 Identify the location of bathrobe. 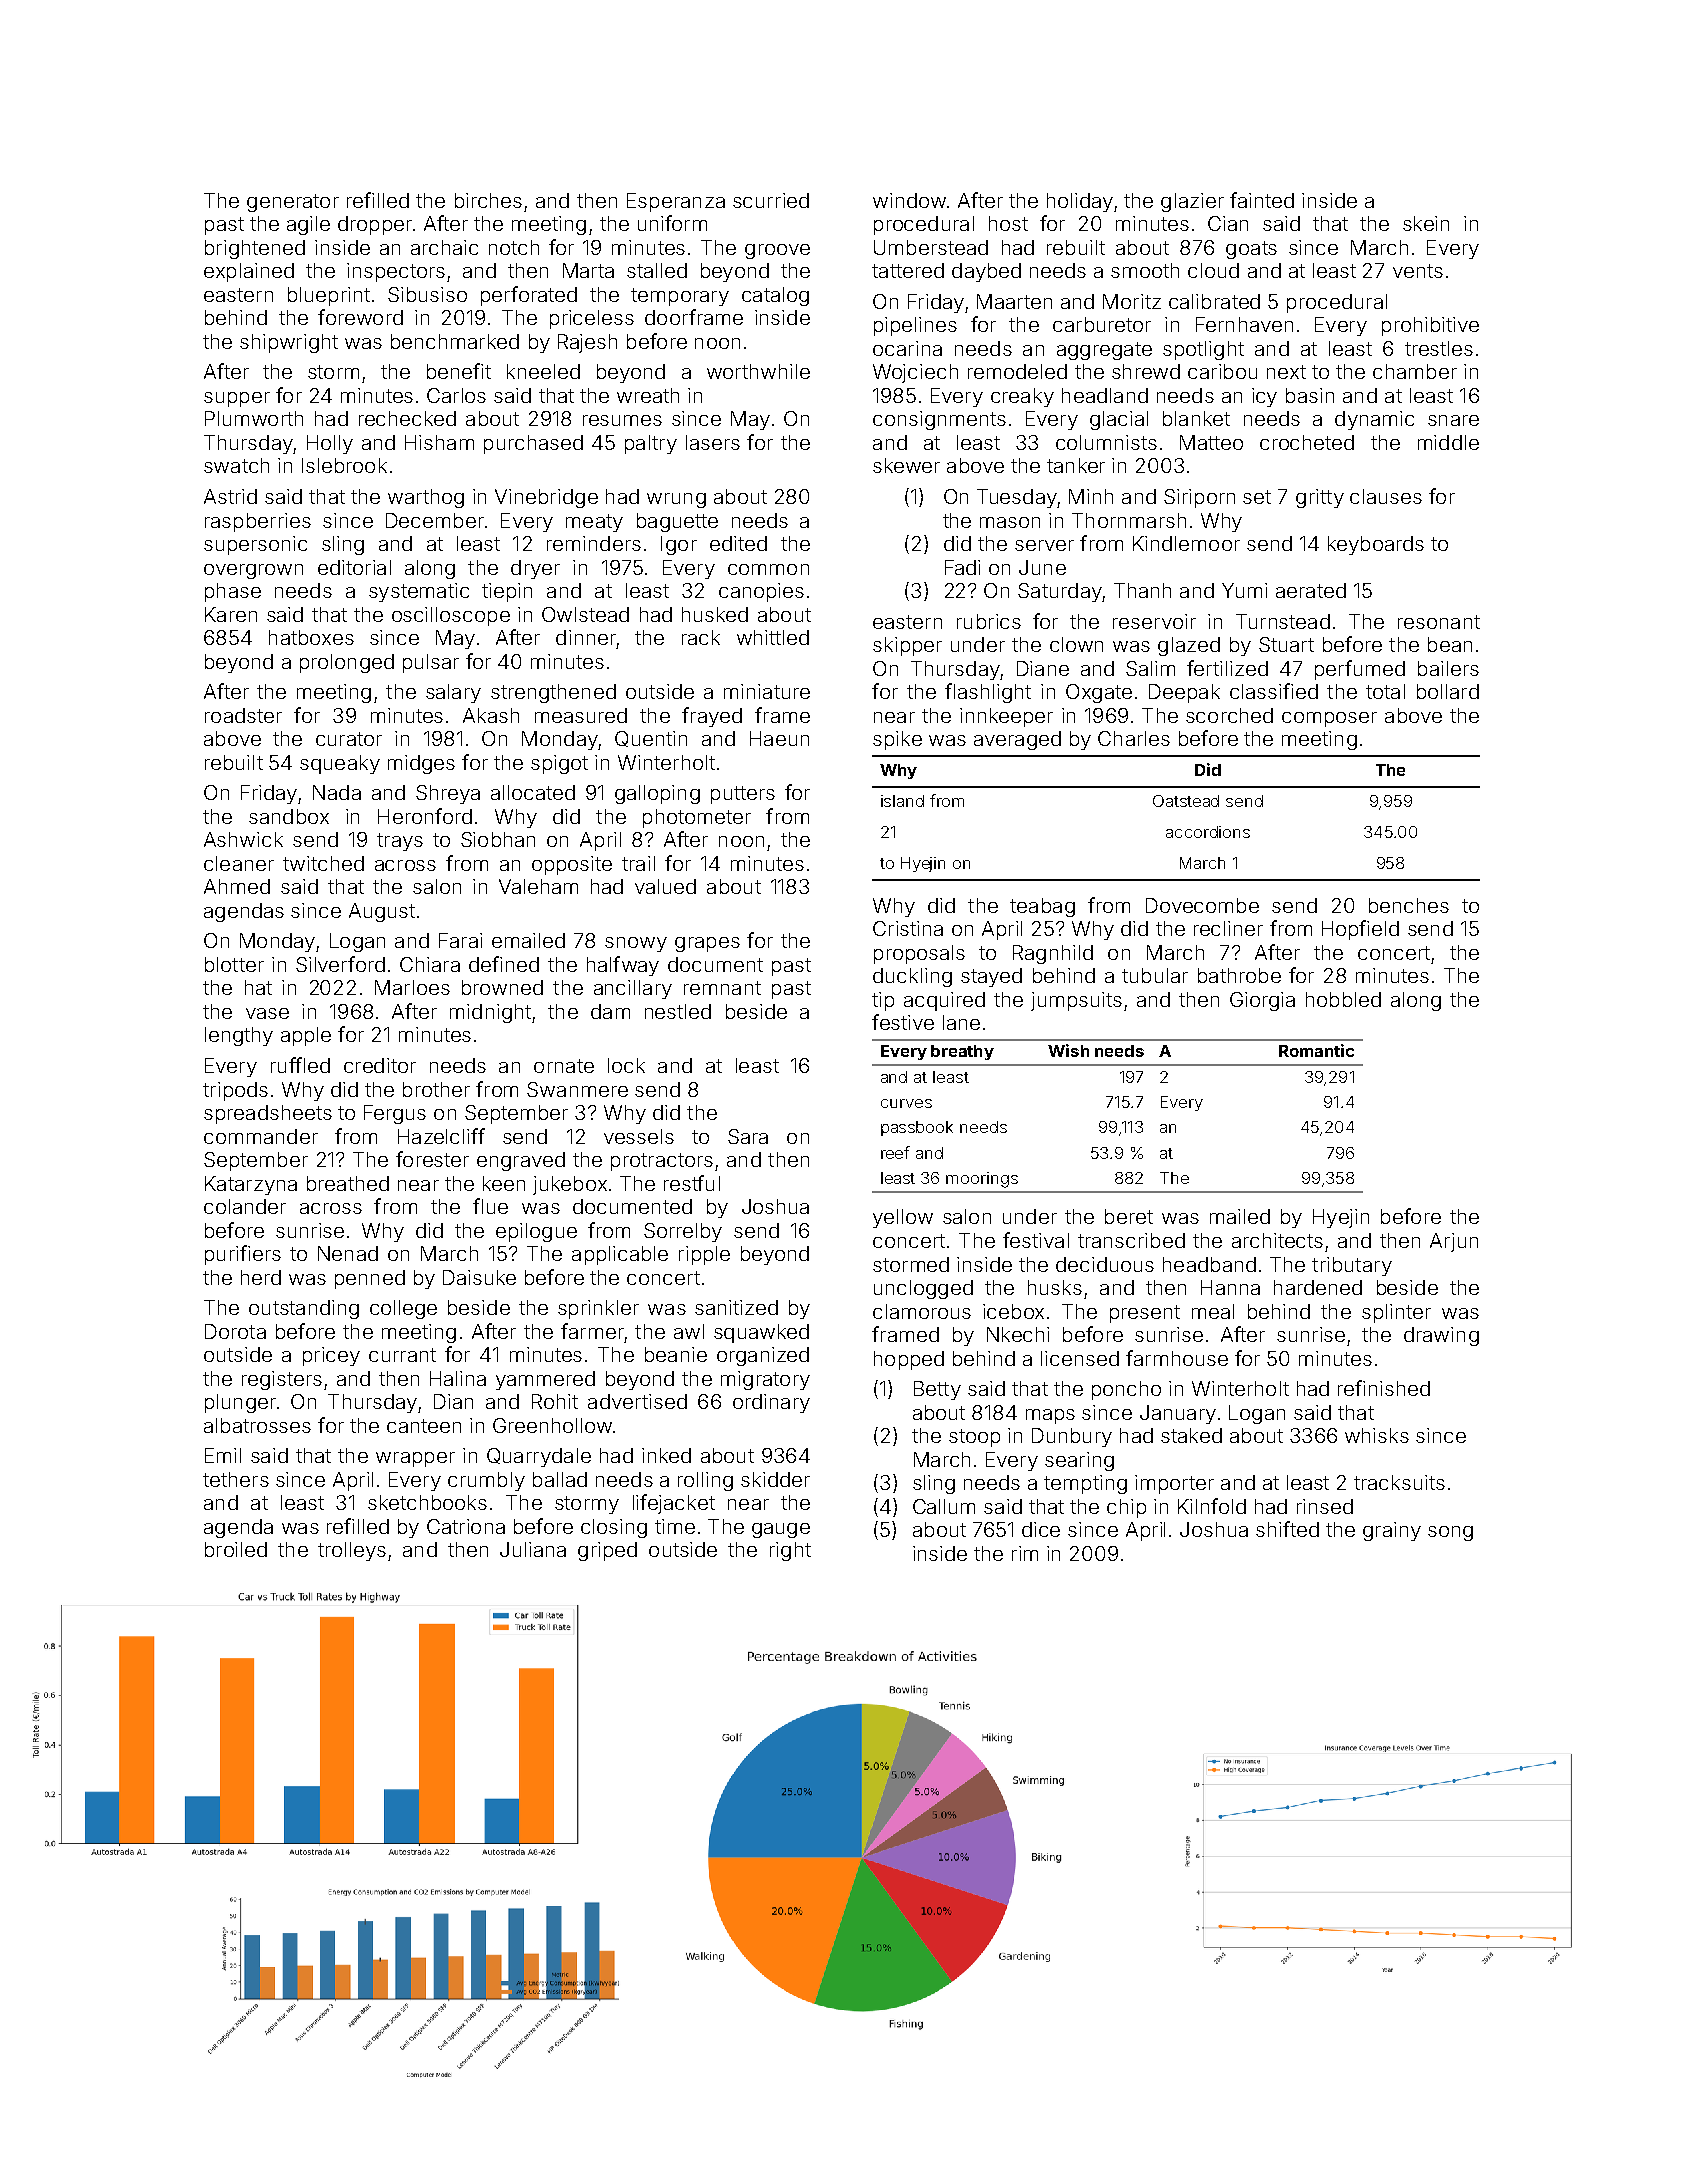
(1239, 975).
